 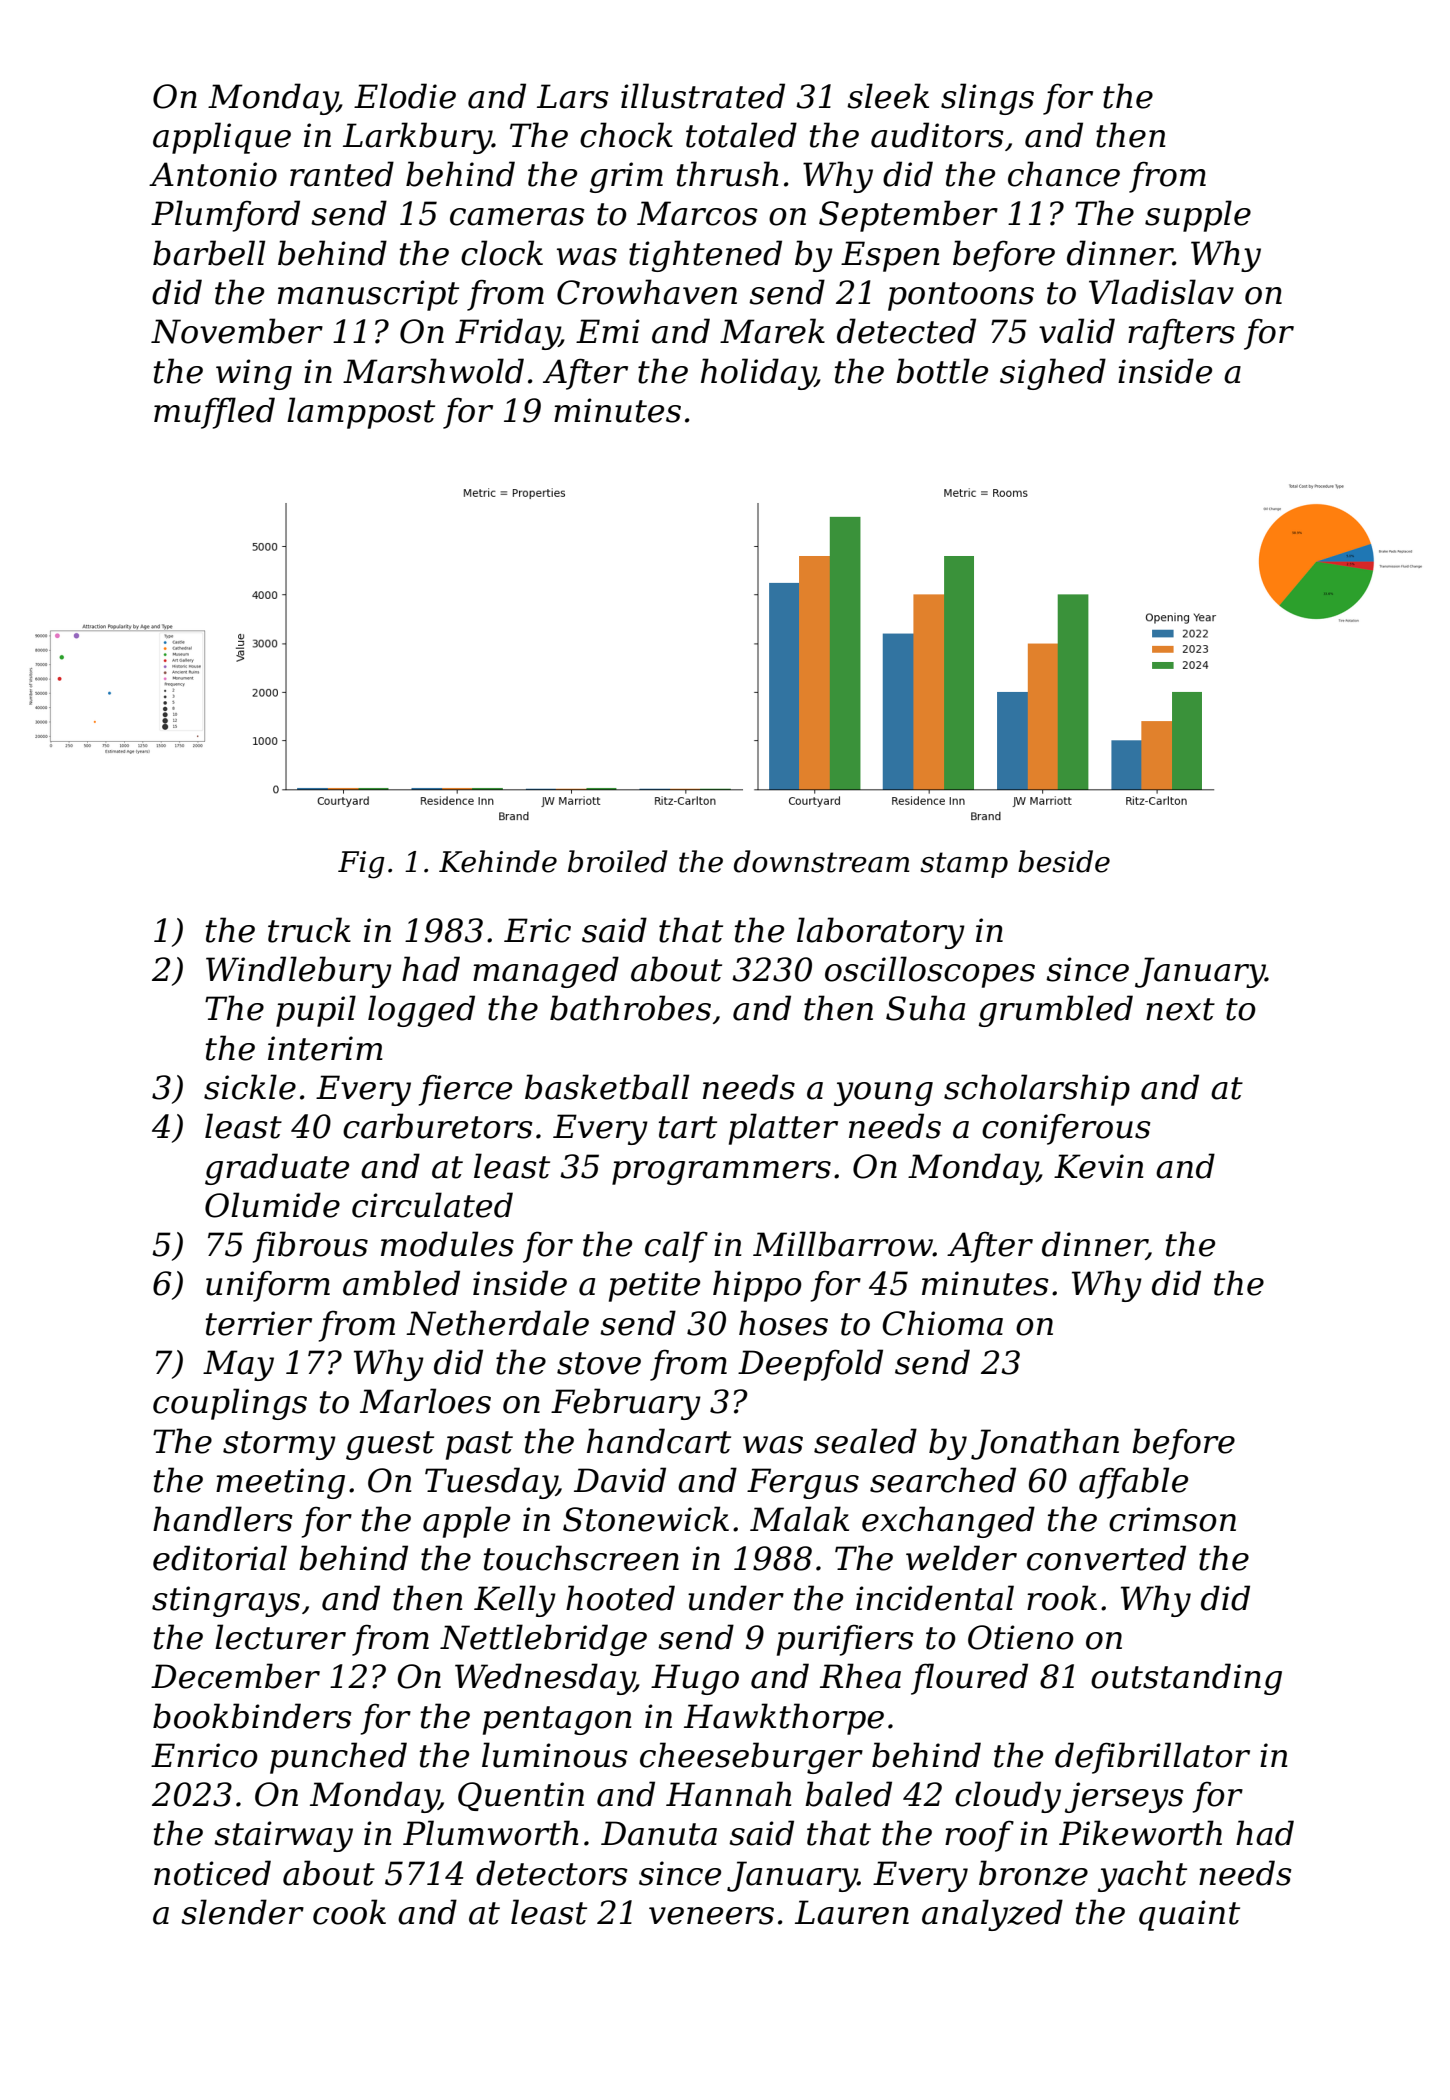 I want to click on downstream, so click(x=821, y=861).
